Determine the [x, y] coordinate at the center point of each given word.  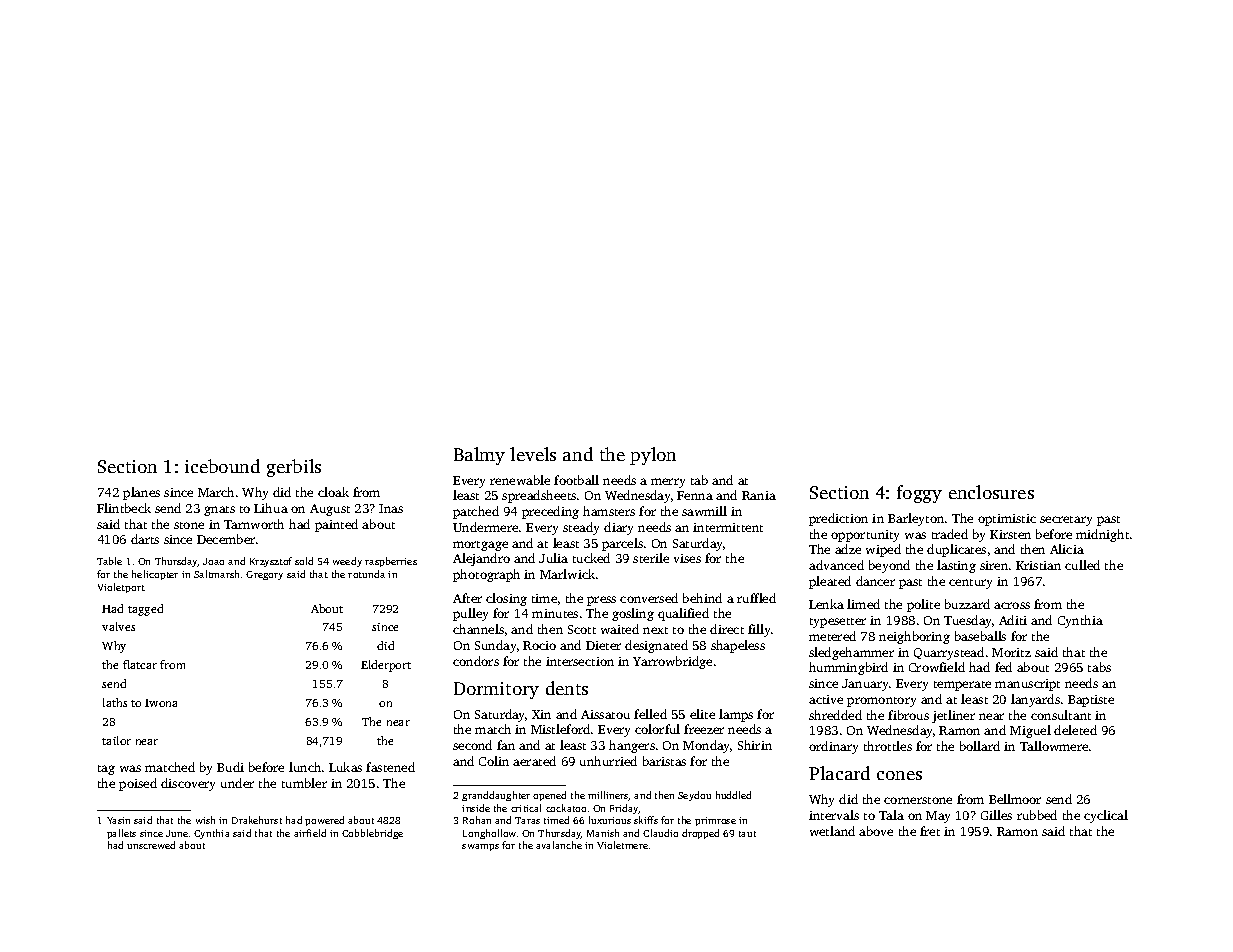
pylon [653, 456]
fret [930, 831]
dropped [700, 834]
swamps [480, 847]
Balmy [479, 456]
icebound [222, 466]
